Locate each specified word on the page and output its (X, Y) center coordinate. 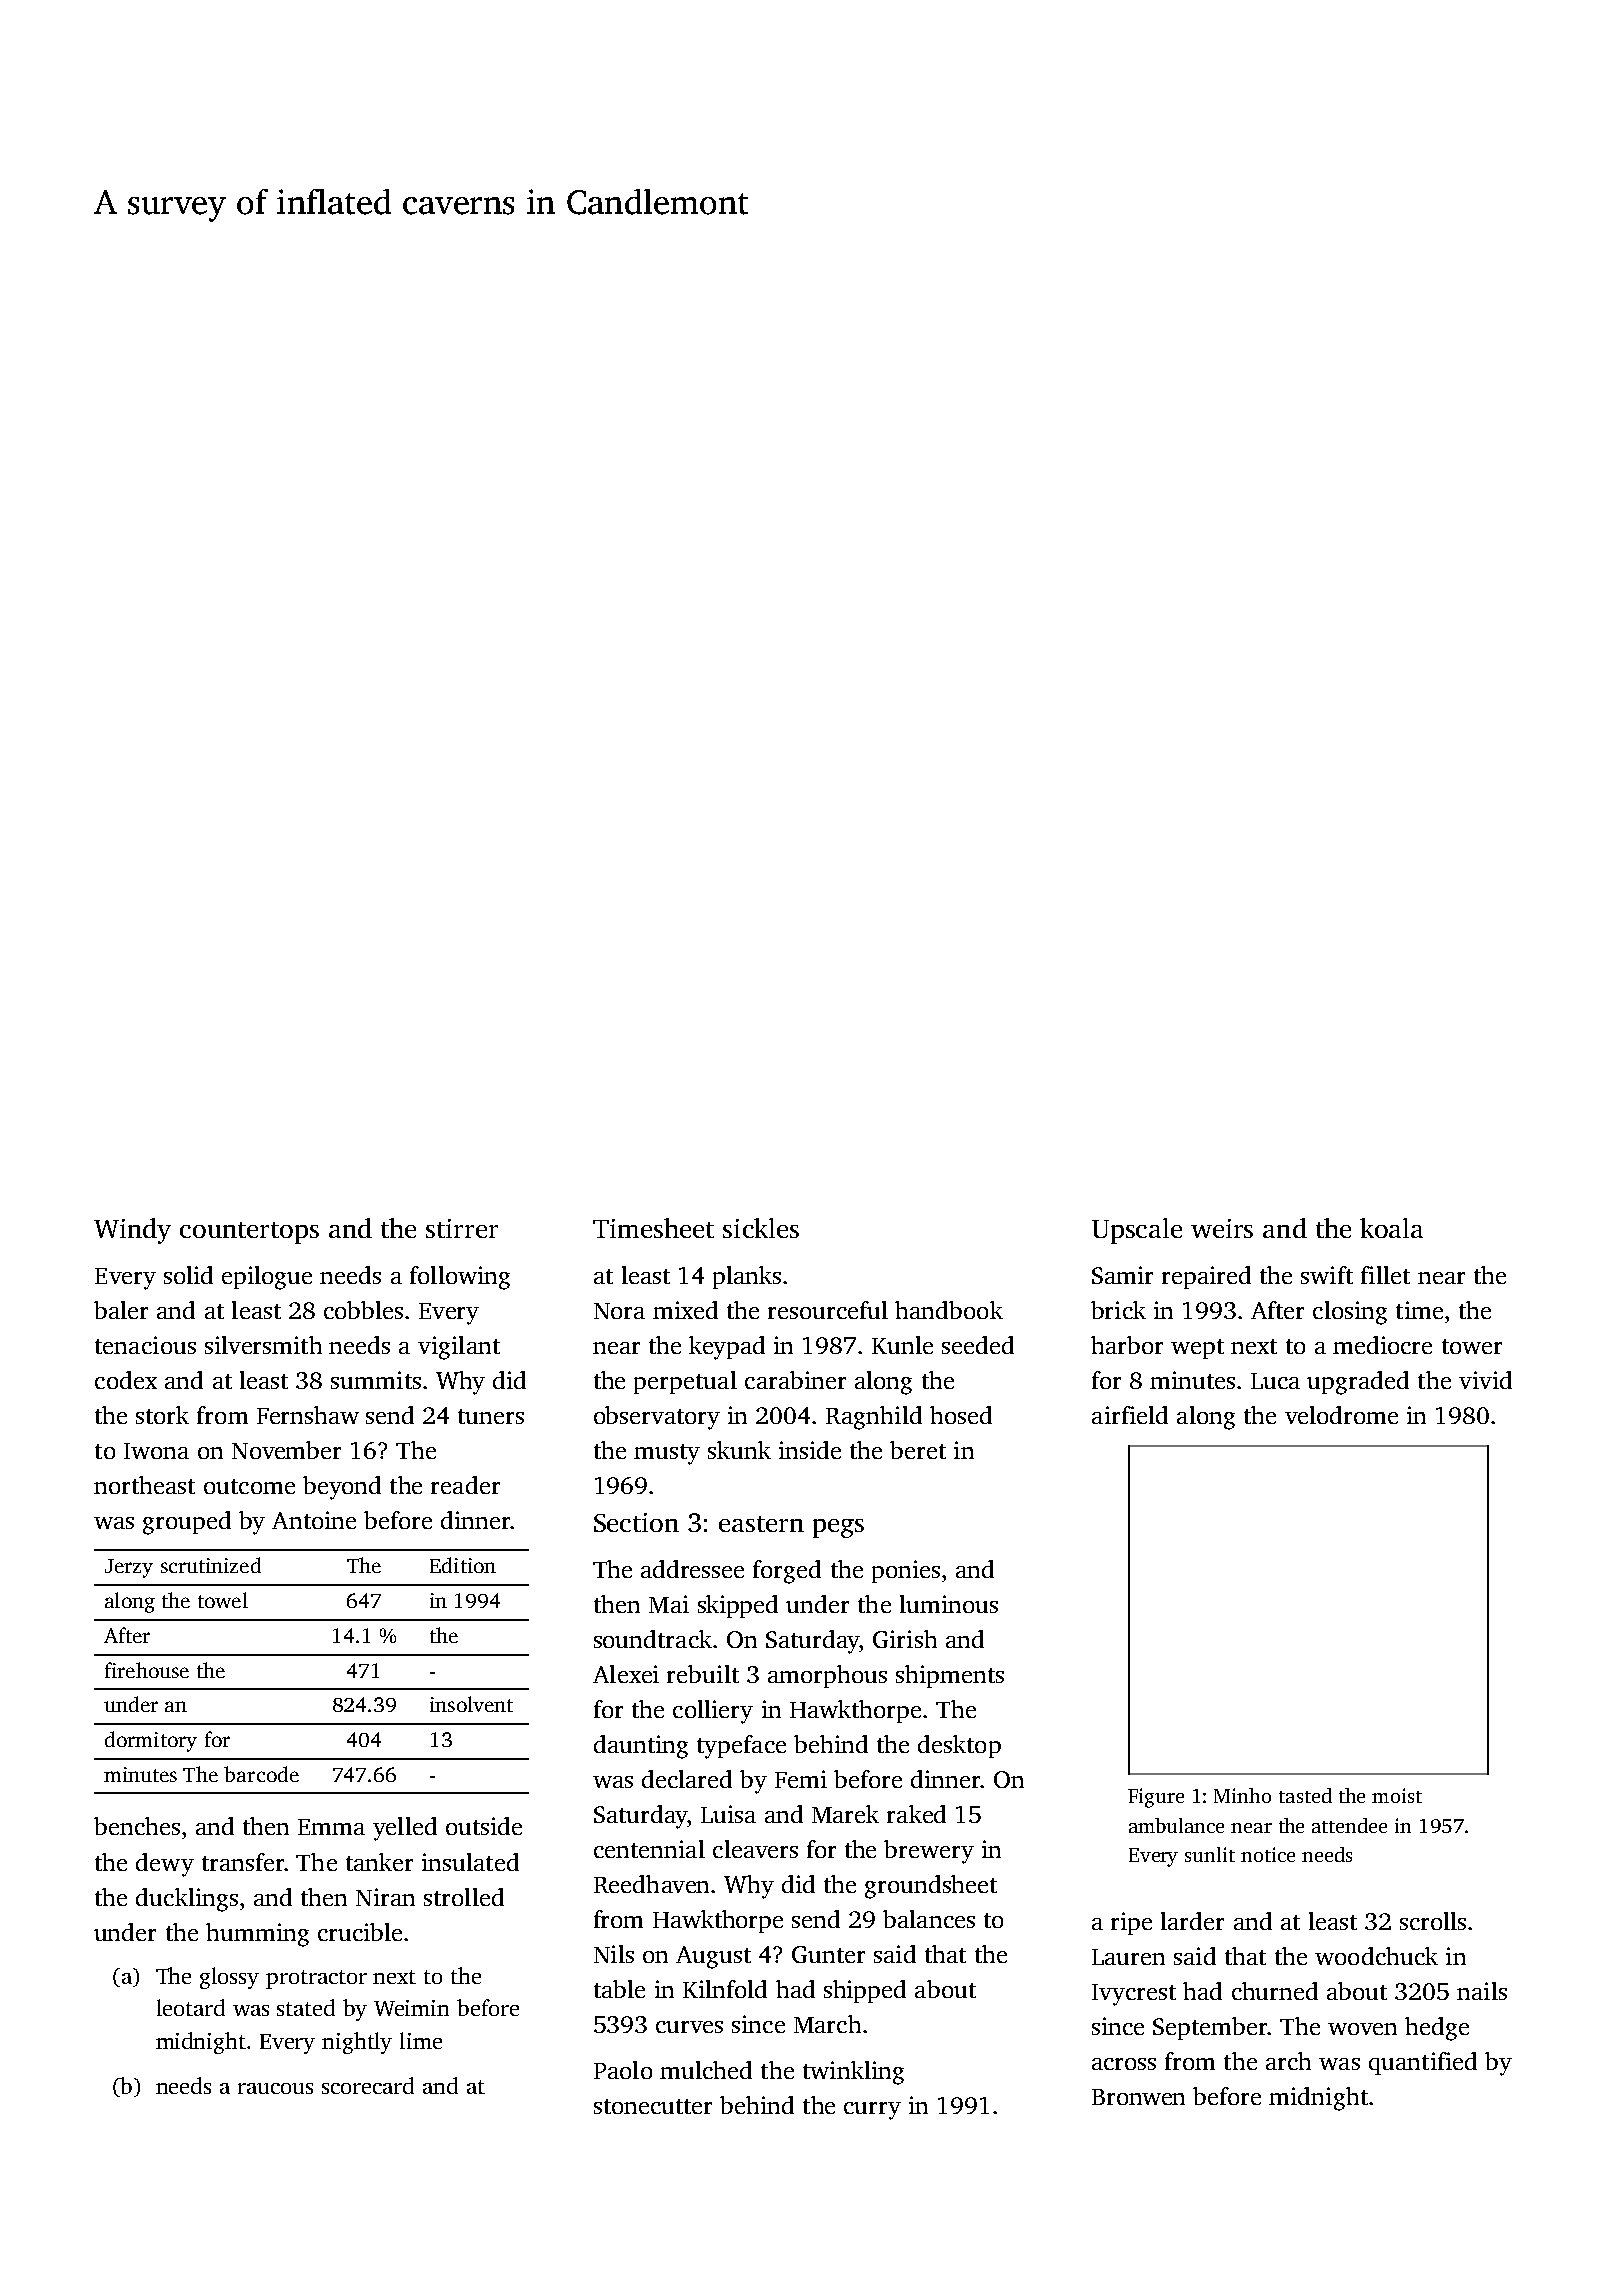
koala (1391, 1228)
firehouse (147, 1670)
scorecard (368, 2085)
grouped (187, 1523)
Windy (132, 1231)
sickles (761, 1228)
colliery (713, 1712)
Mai (669, 1604)
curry (872, 2111)
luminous (949, 1604)
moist (1397, 1795)
